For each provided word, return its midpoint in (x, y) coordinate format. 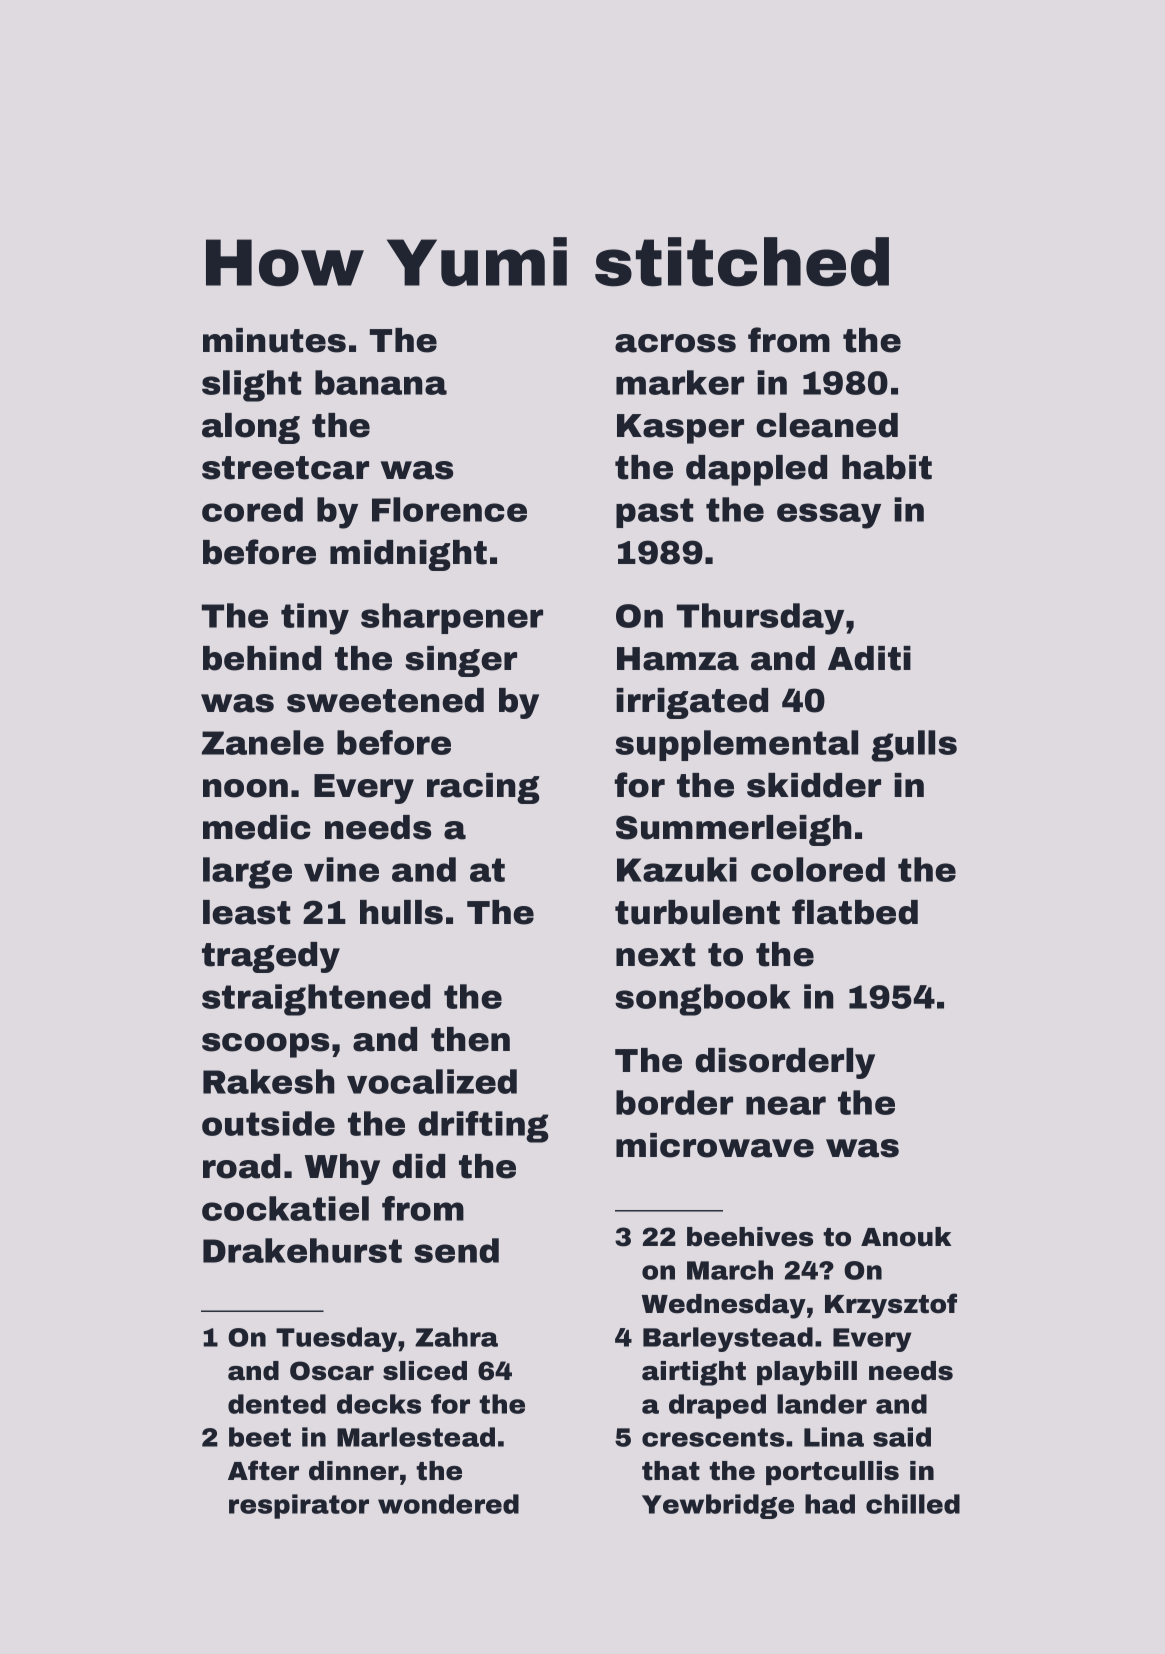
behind (262, 658)
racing (483, 788)
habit (887, 467)
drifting (483, 1127)
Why (342, 1169)
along (251, 428)
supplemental (736, 745)
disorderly (785, 1063)
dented (277, 1404)
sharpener (452, 618)
